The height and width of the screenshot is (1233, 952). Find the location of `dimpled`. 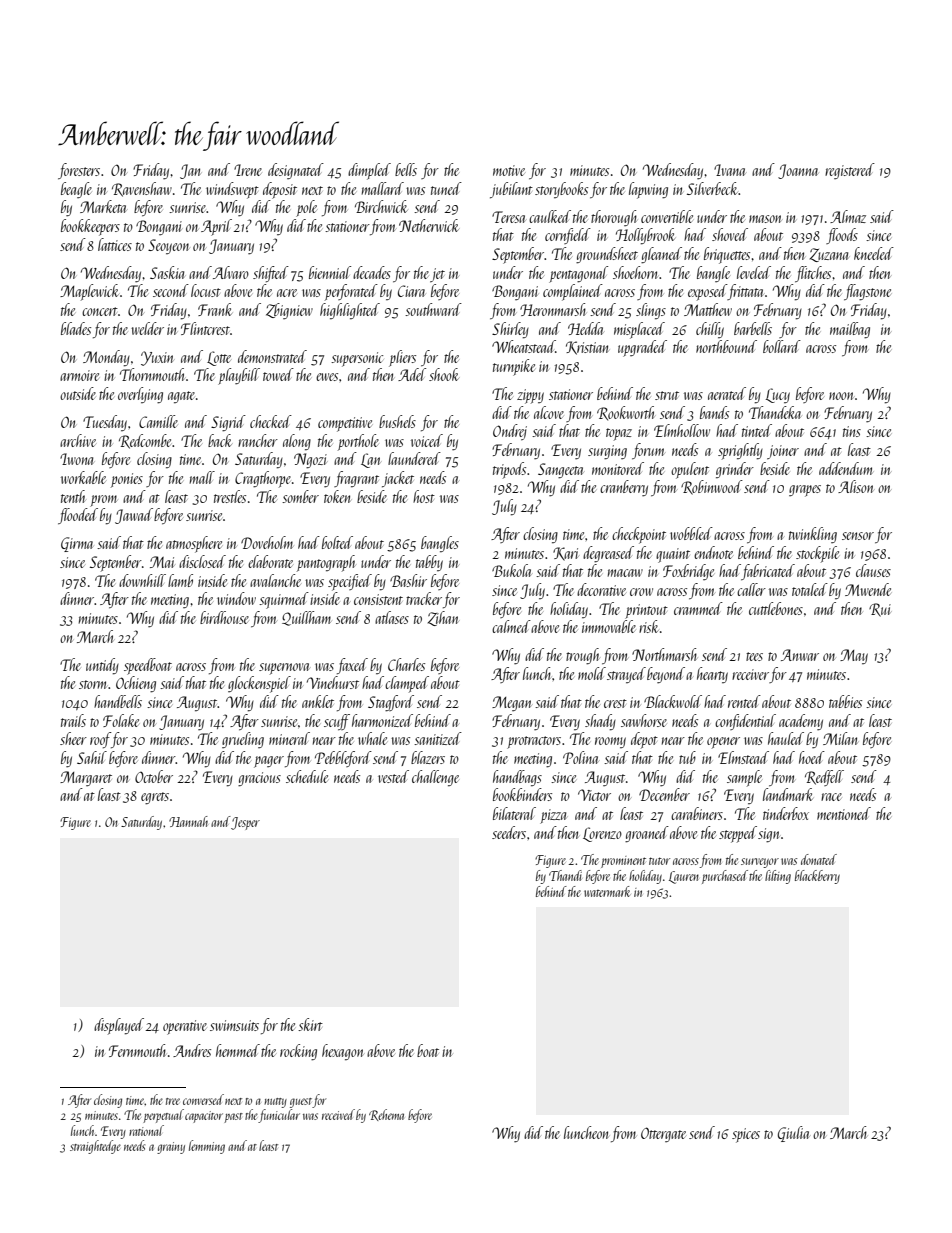

dimpled is located at coordinates (369, 171).
